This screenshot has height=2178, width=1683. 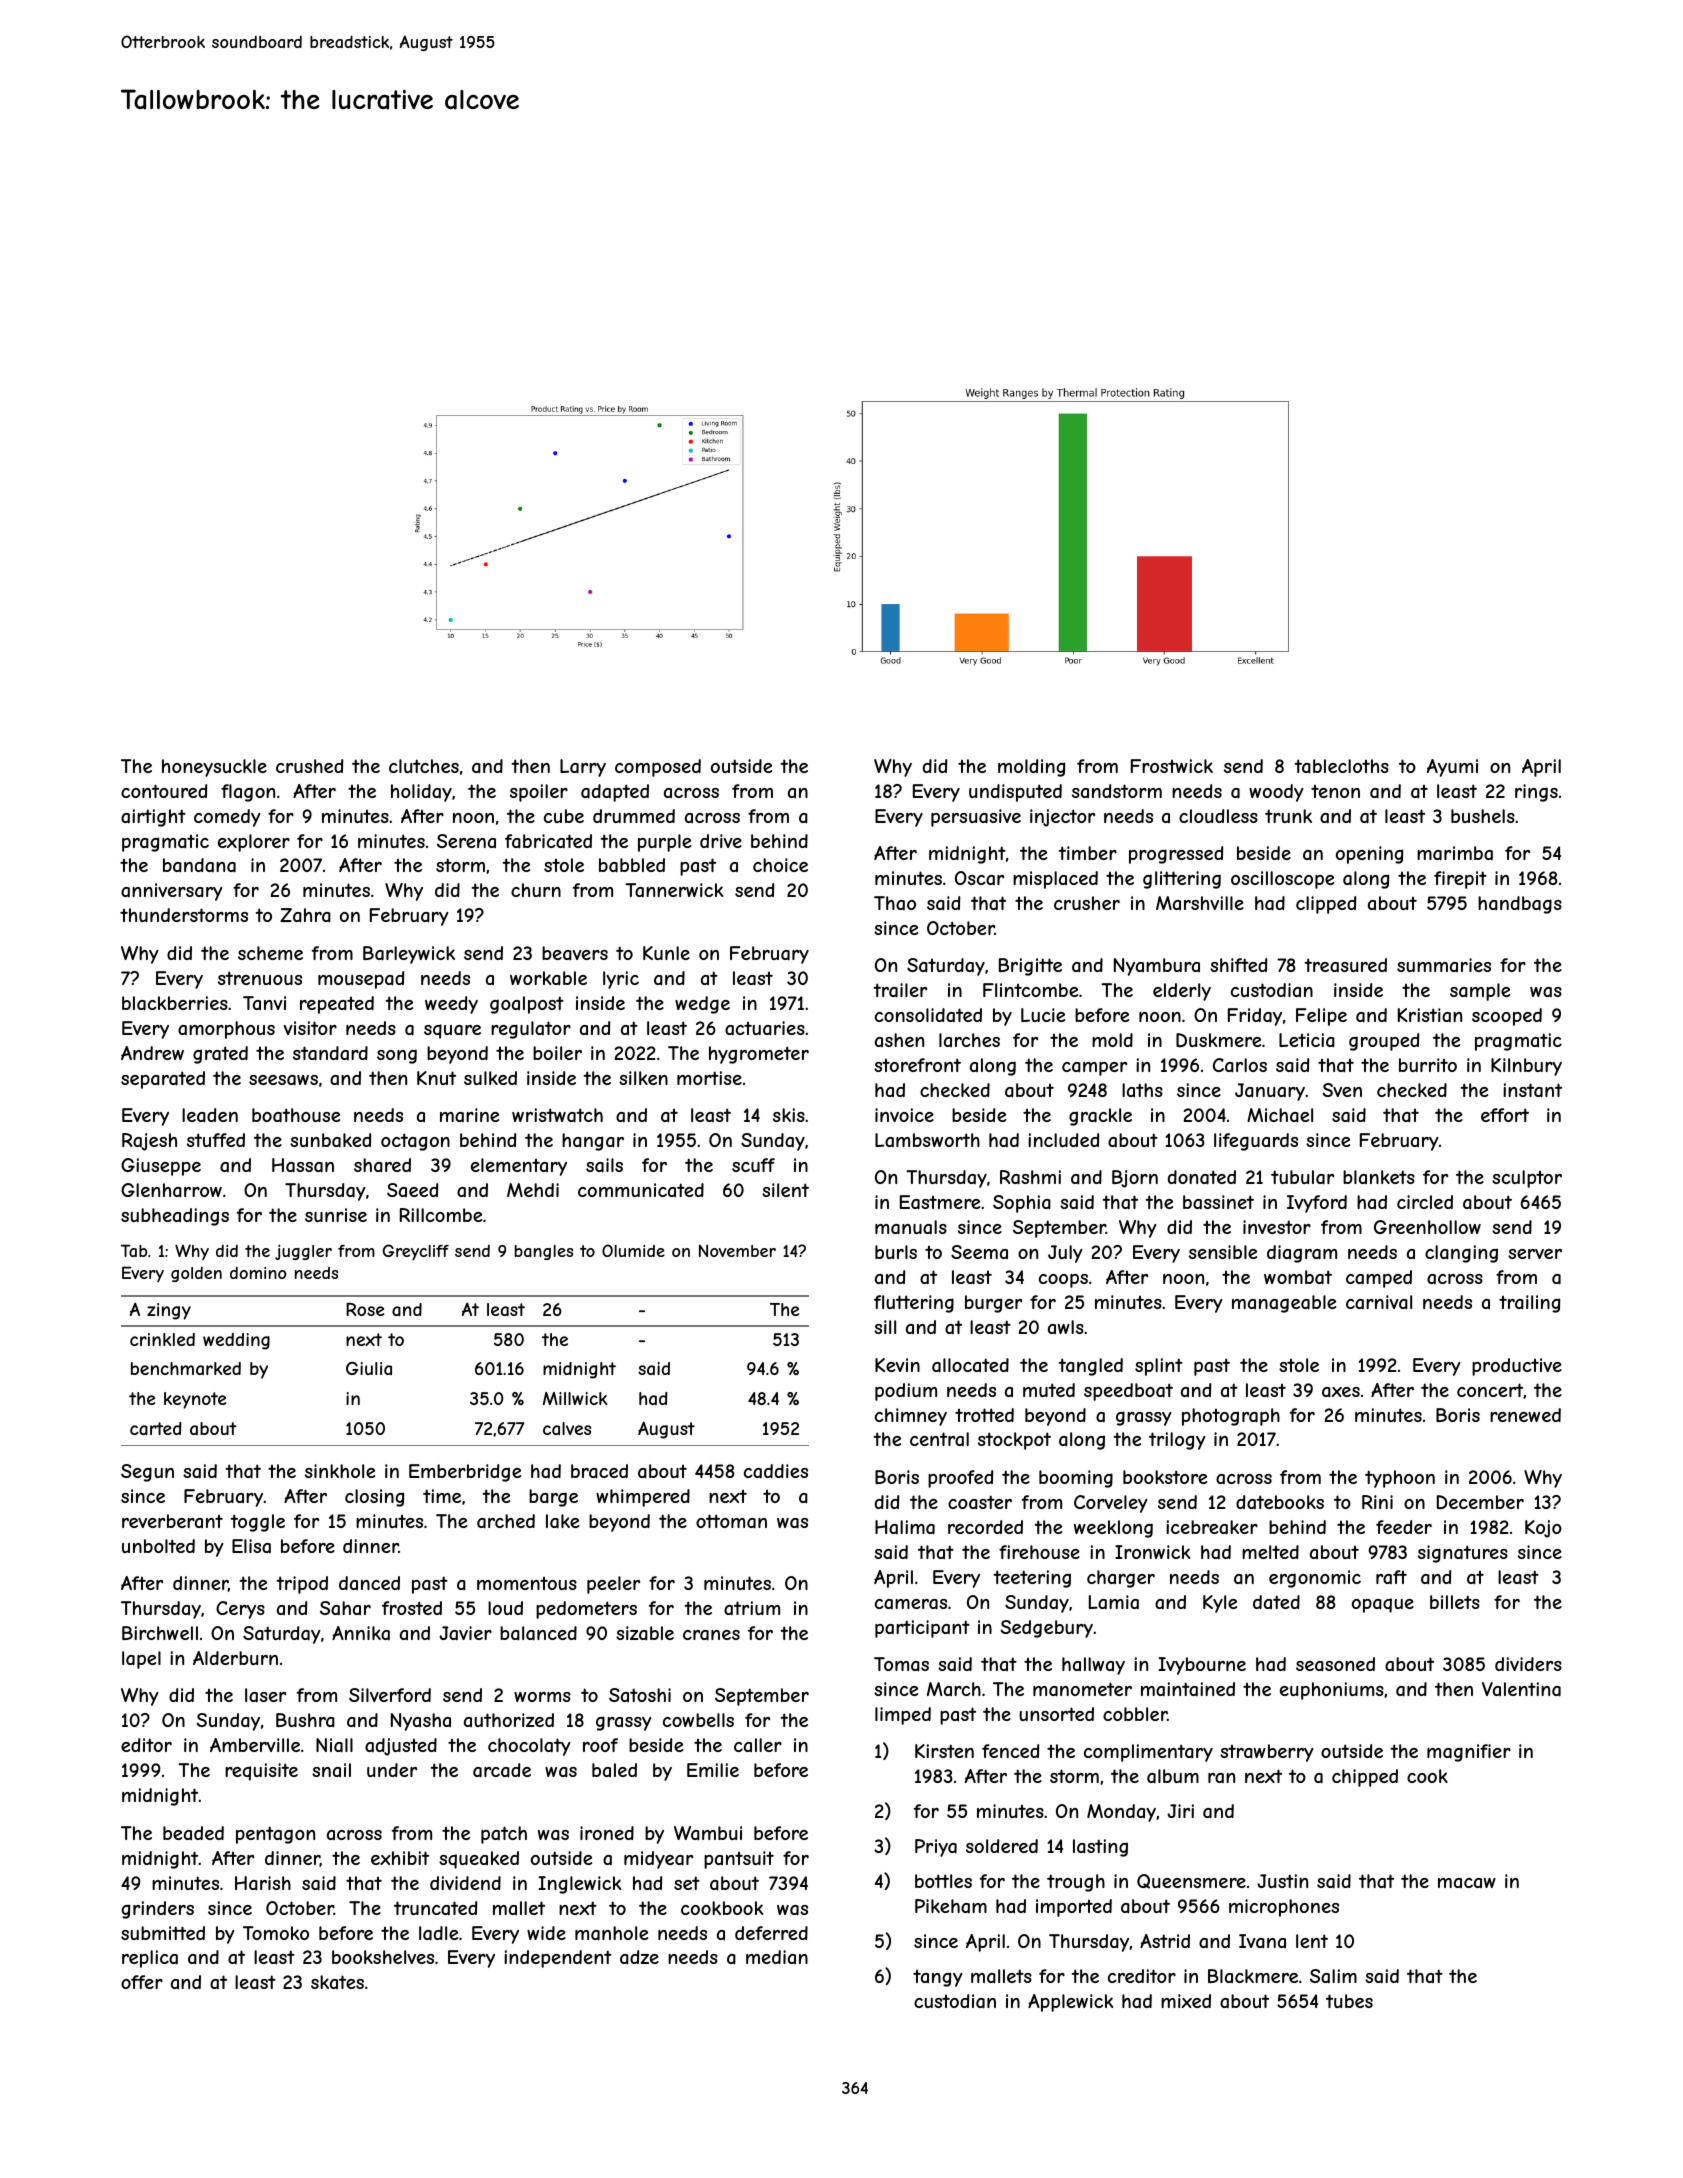 What do you see at coordinates (639, 1957) in the screenshot?
I see `adze` at bounding box center [639, 1957].
